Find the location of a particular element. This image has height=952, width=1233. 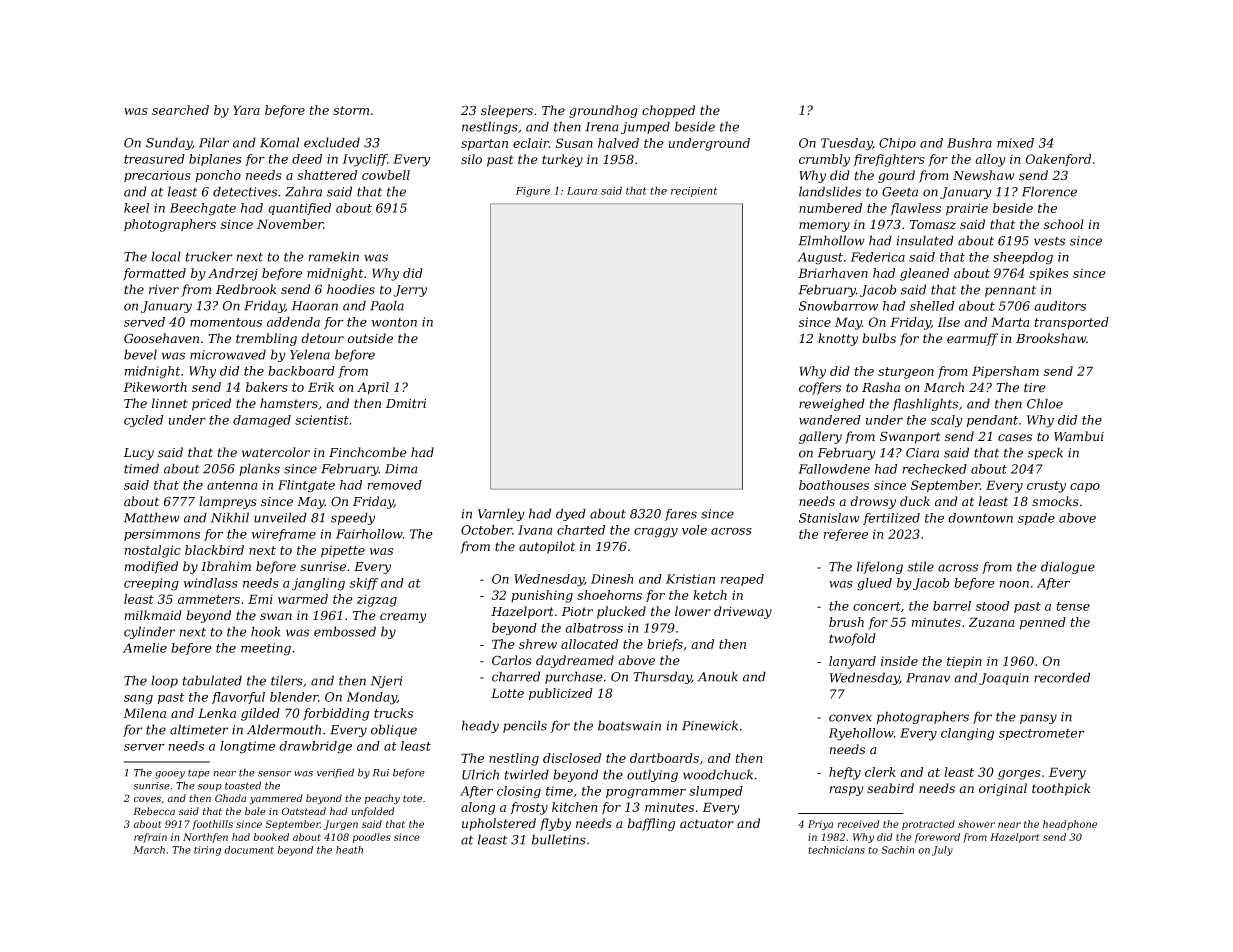

skiff is located at coordinates (364, 584).
